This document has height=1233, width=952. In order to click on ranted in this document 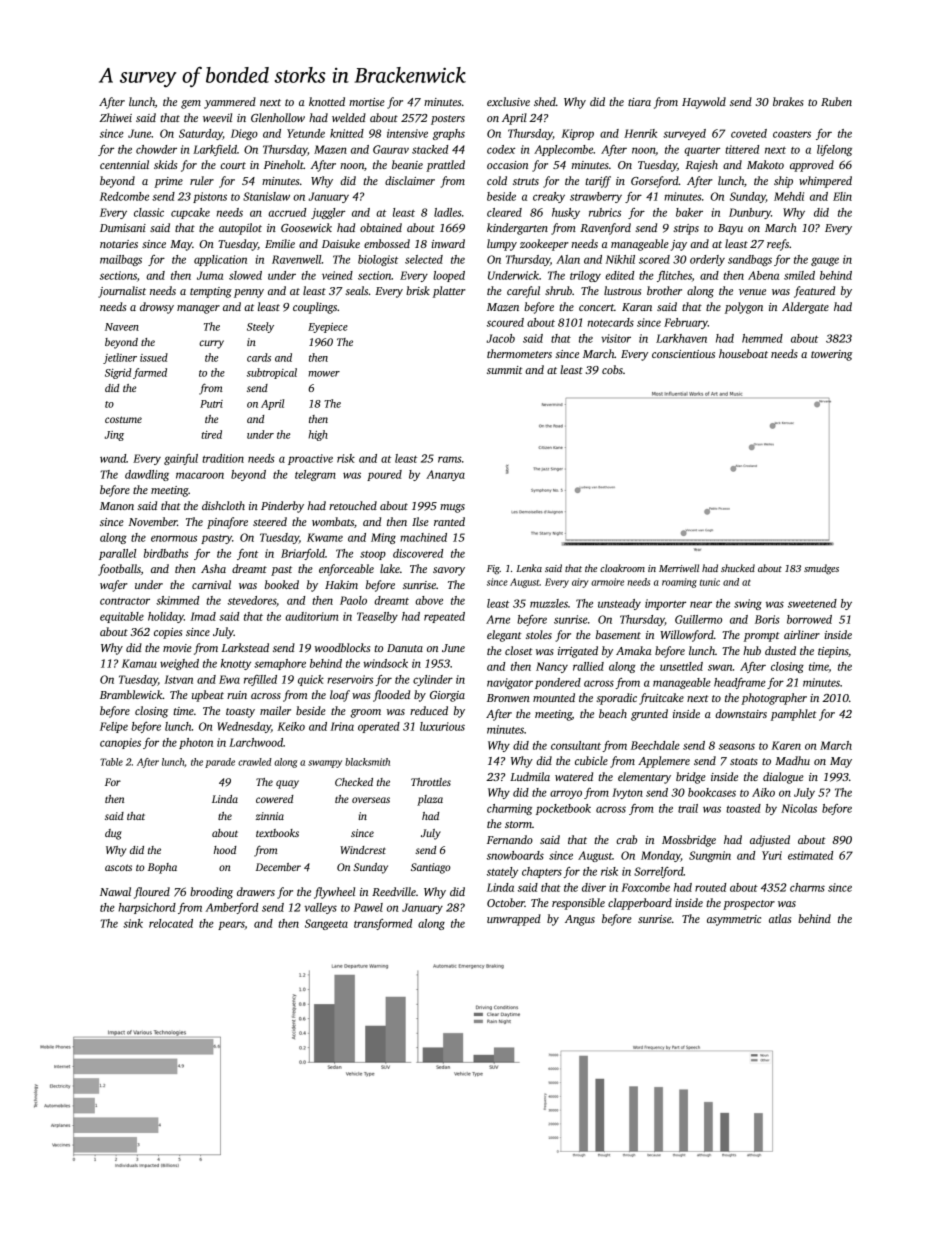, I will do `click(449, 521)`.
